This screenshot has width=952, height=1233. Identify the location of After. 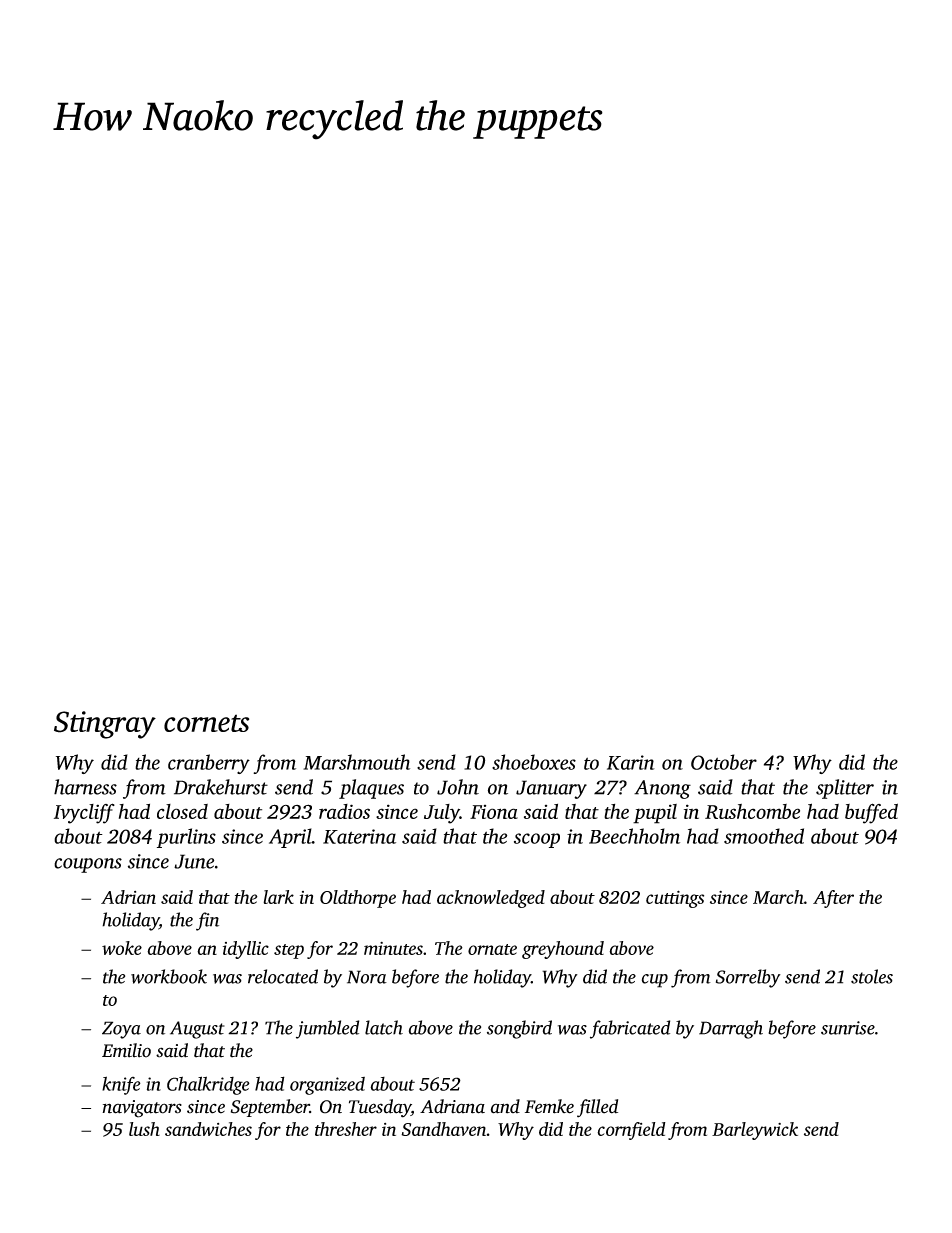
(833, 899).
